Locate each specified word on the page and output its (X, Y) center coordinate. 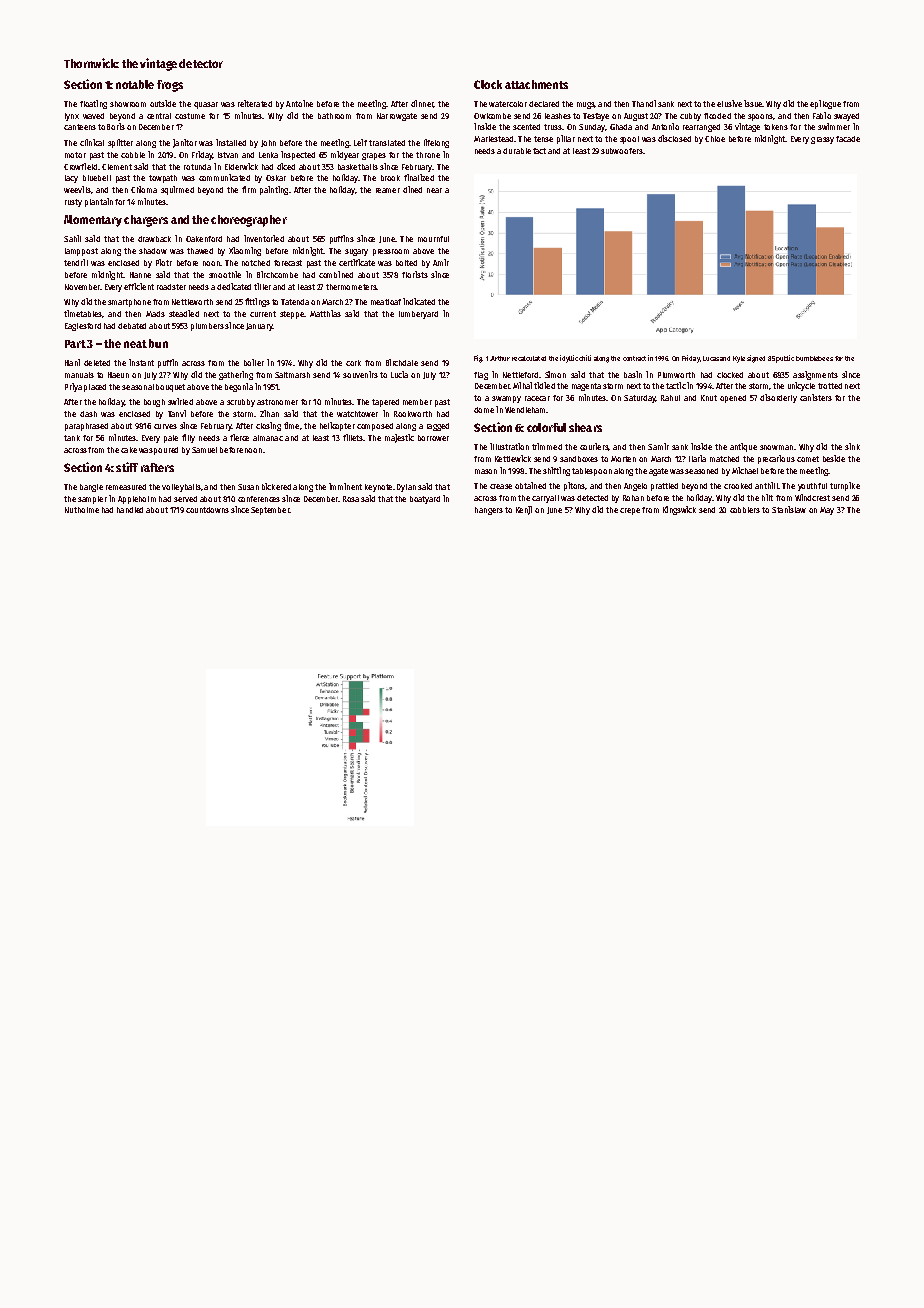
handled (130, 510)
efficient (139, 286)
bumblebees (814, 358)
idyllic (569, 359)
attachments (536, 84)
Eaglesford (83, 327)
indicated (419, 301)
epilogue (825, 104)
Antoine (299, 103)
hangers (489, 511)
